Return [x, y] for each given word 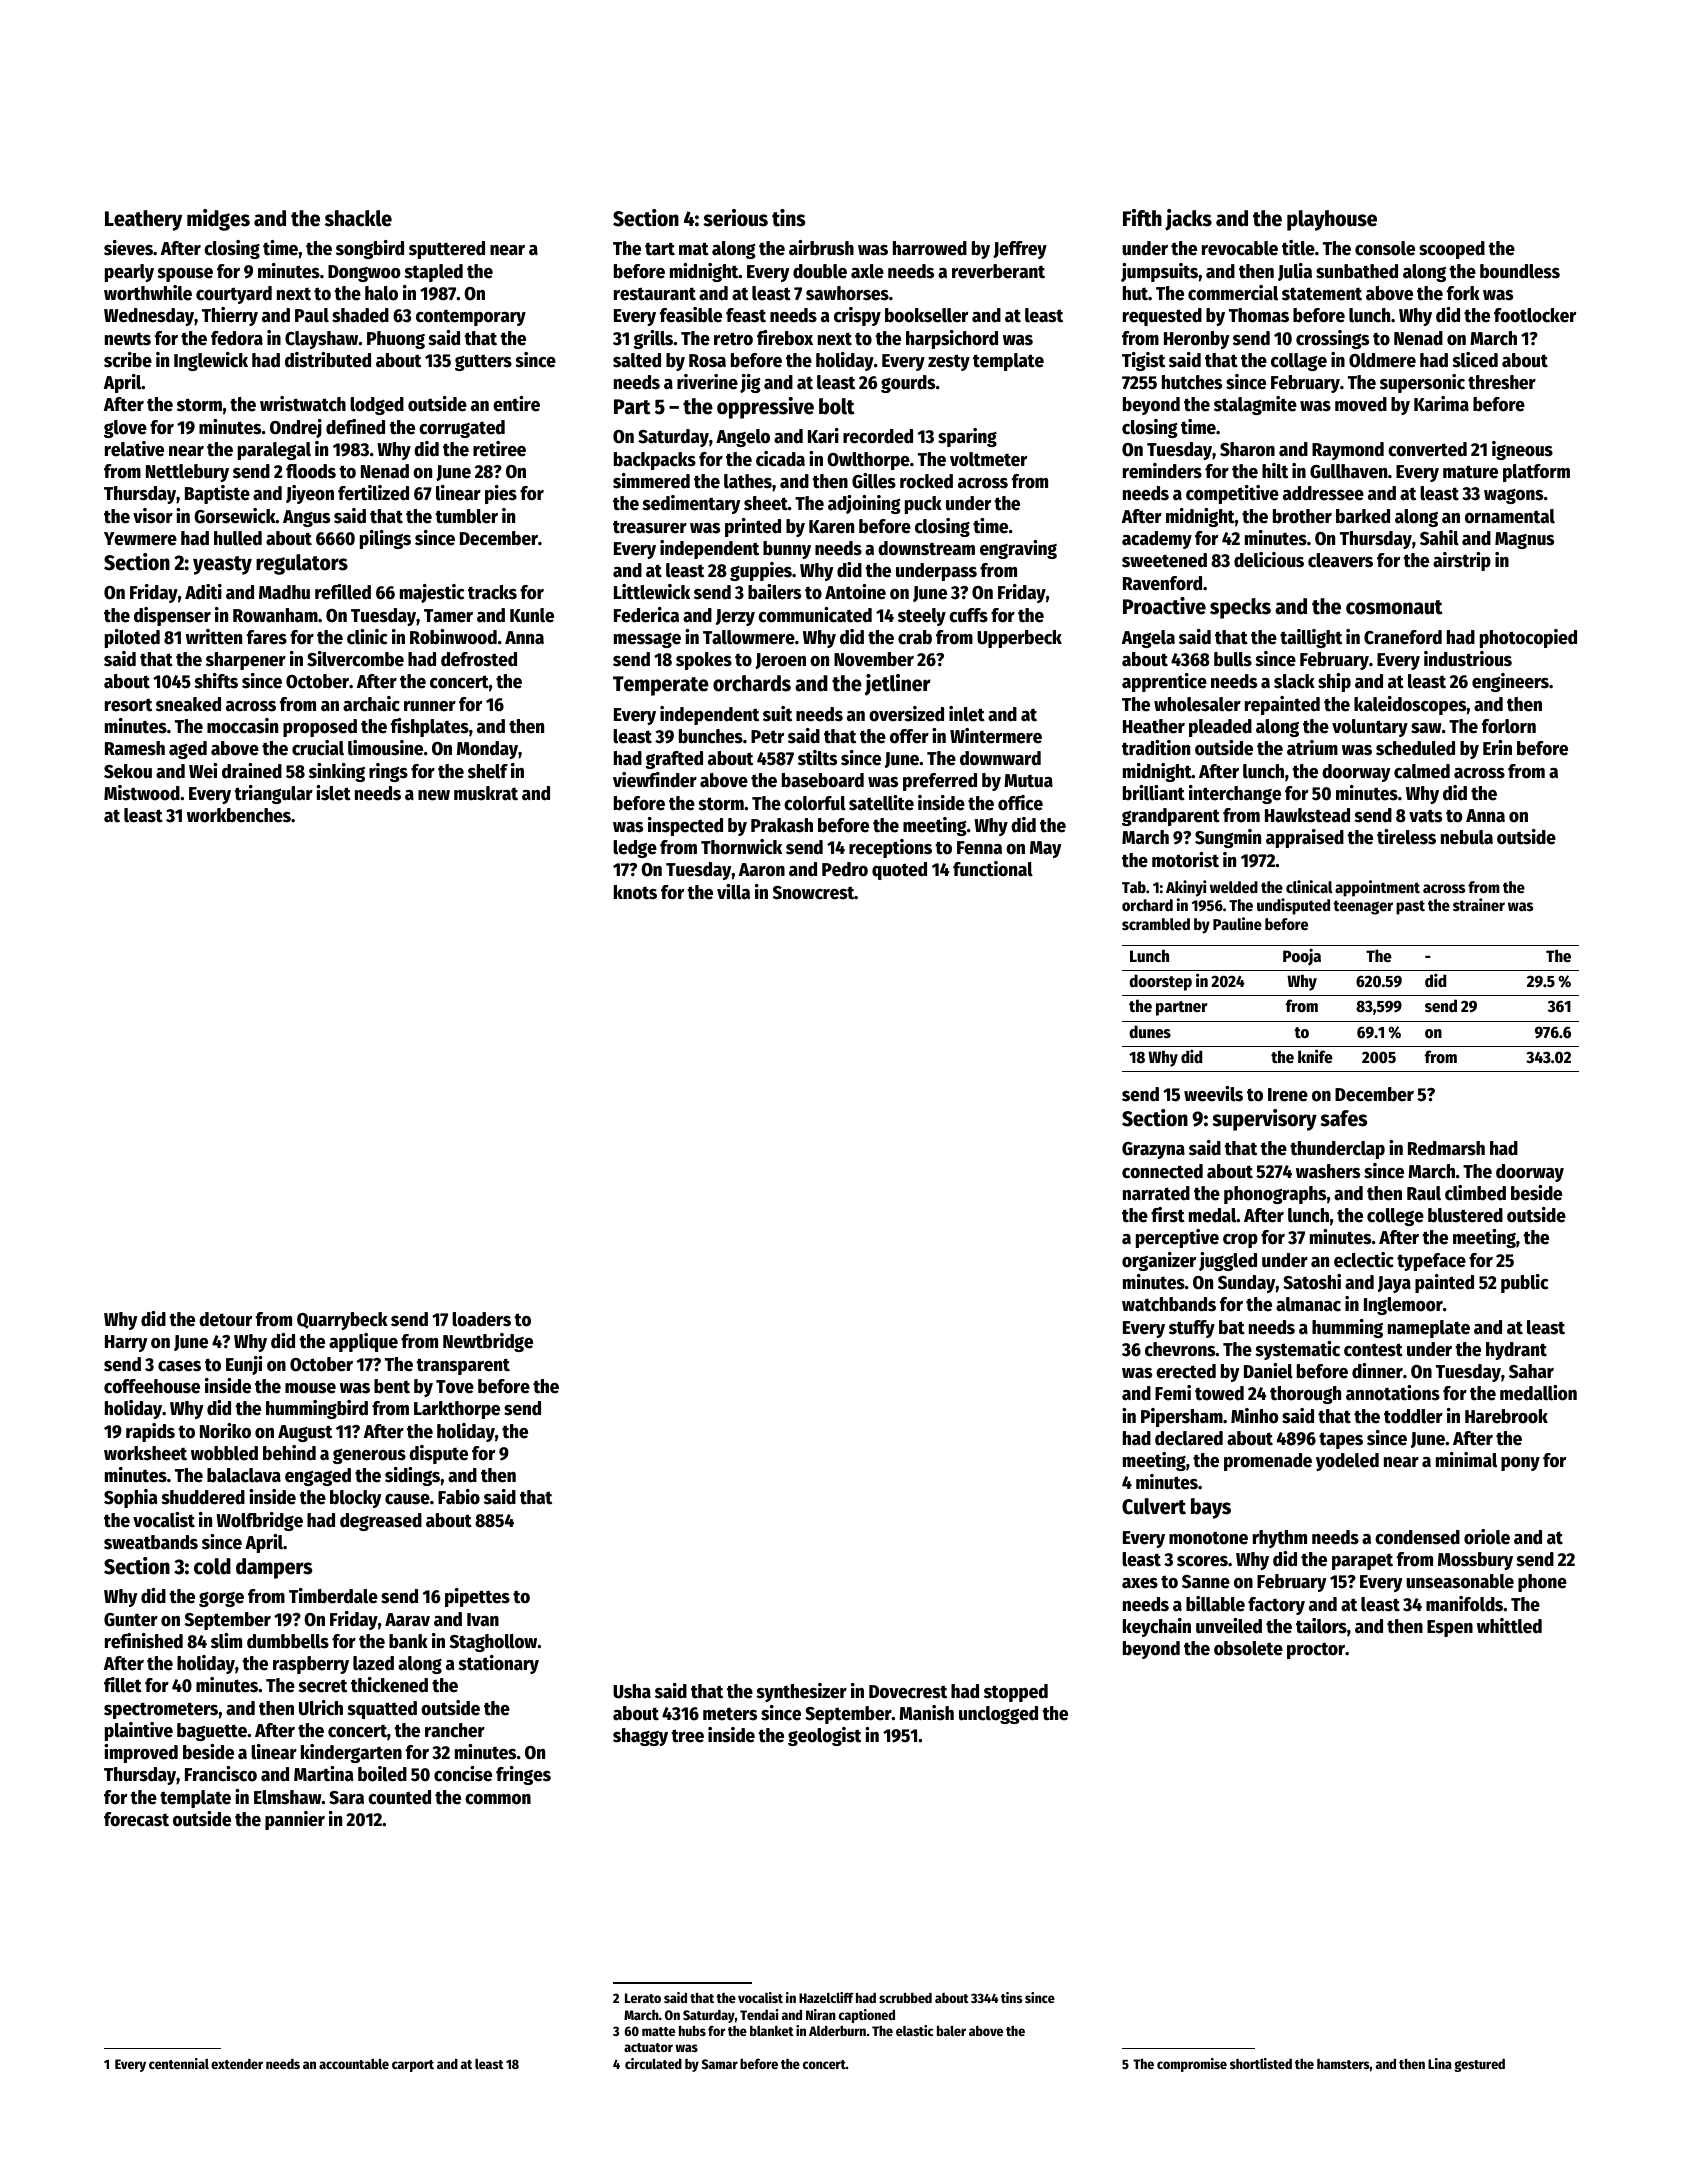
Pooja [1302, 957]
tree [687, 1736]
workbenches [239, 815]
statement [1322, 294]
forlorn [1509, 726]
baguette [212, 1732]
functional [993, 869]
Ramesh [135, 748]
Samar [720, 2064]
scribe [128, 360]
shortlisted [1261, 2063]
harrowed [930, 248]
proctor [1316, 1650]
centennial [179, 2063]
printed [753, 527]
